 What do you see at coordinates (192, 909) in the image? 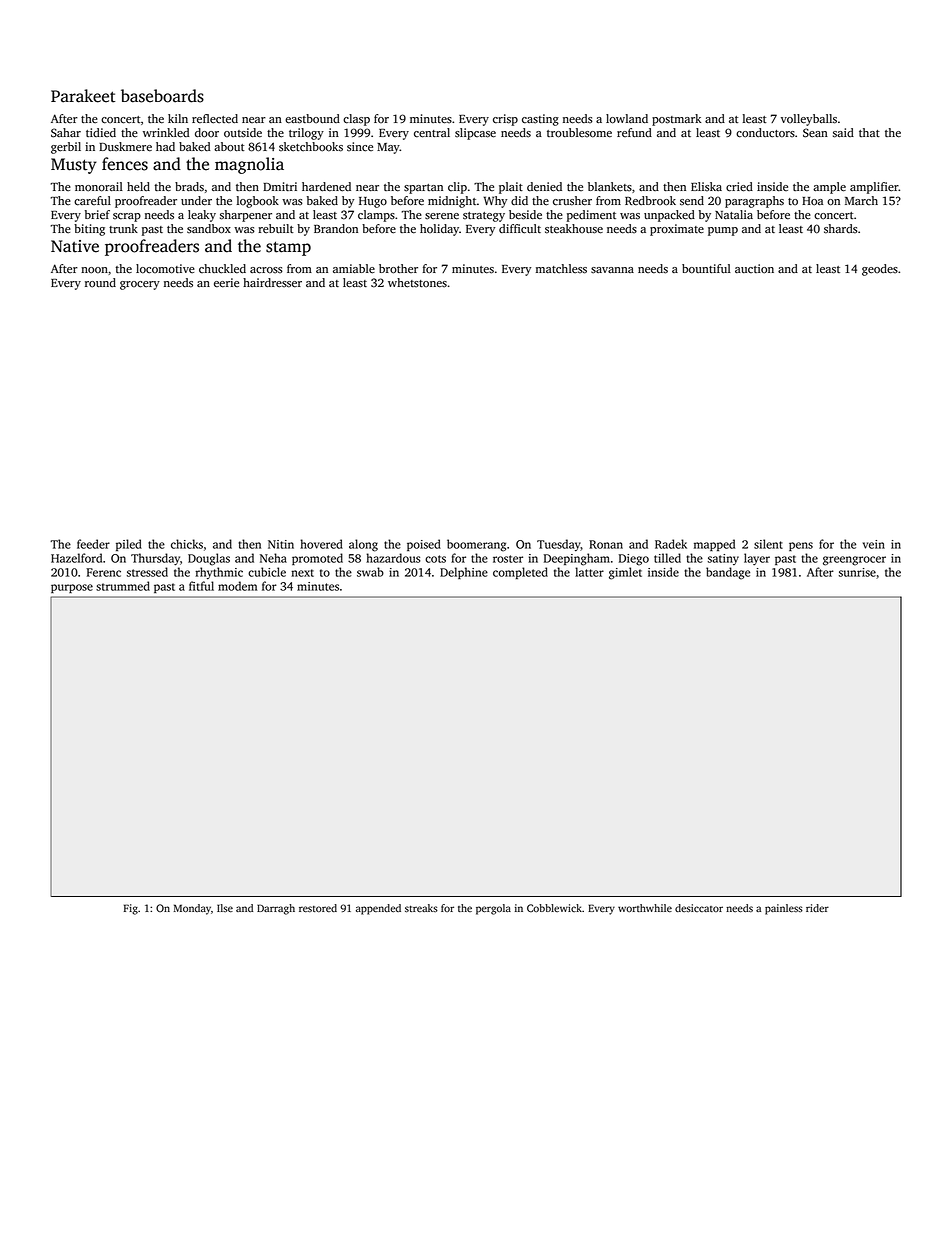
I see `Monday` at bounding box center [192, 909].
